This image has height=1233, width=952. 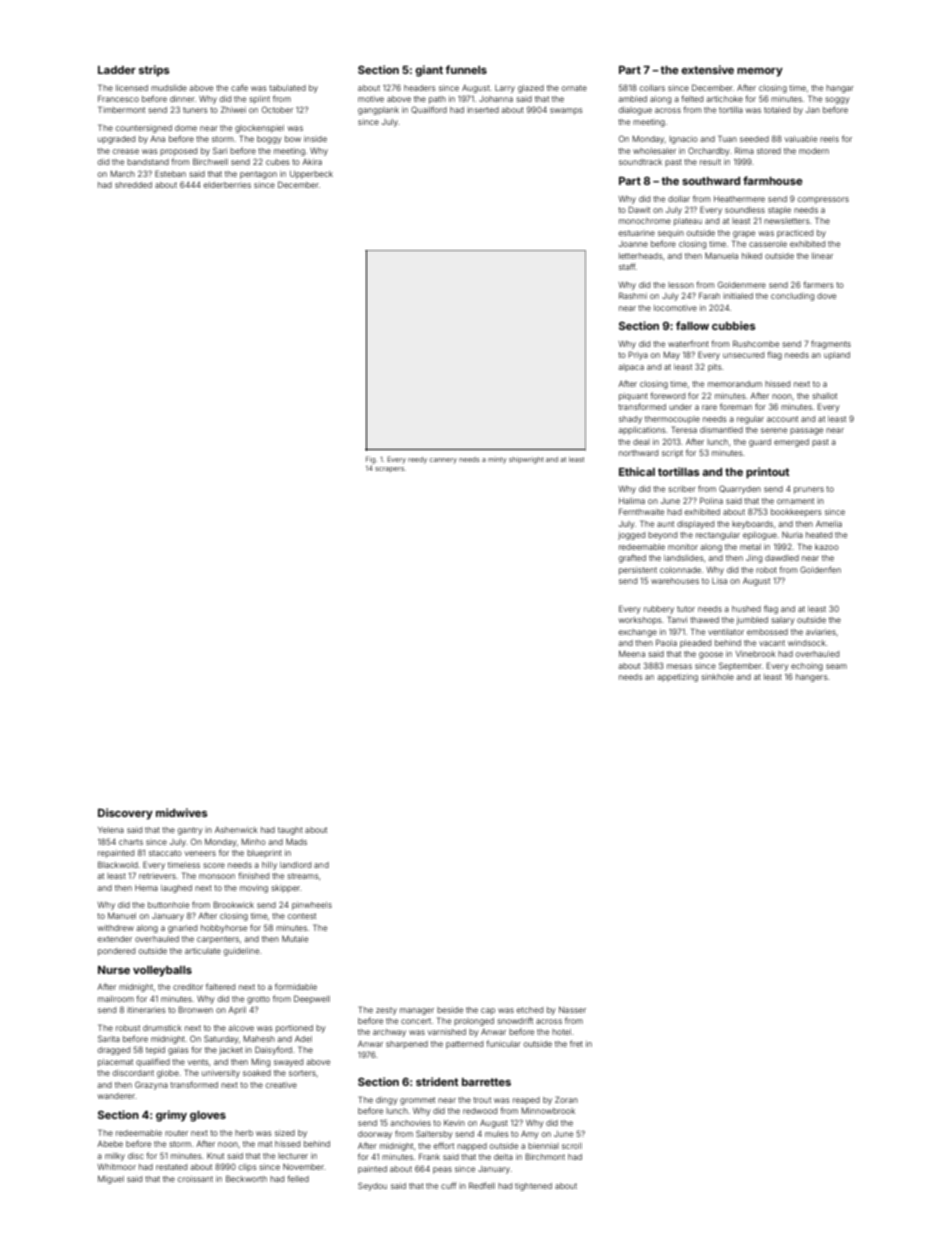 What do you see at coordinates (290, 831) in the image?
I see `taught` at bounding box center [290, 831].
